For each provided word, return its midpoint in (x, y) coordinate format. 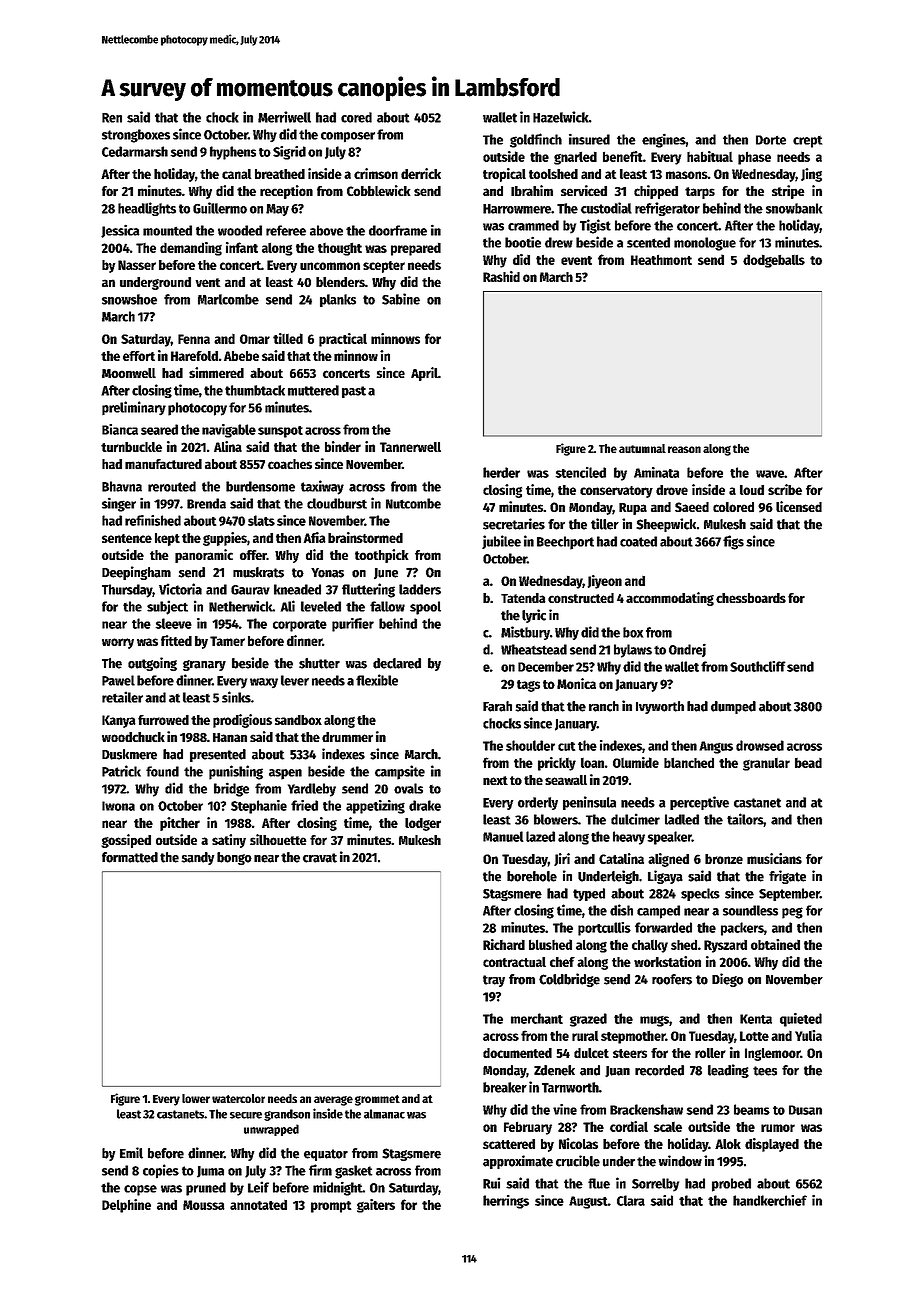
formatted (130, 857)
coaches (290, 464)
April (424, 374)
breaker (505, 1087)
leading (728, 1071)
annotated (258, 1205)
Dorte (771, 140)
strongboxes (136, 136)
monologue (705, 244)
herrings (506, 1202)
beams (752, 1109)
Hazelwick (561, 117)
